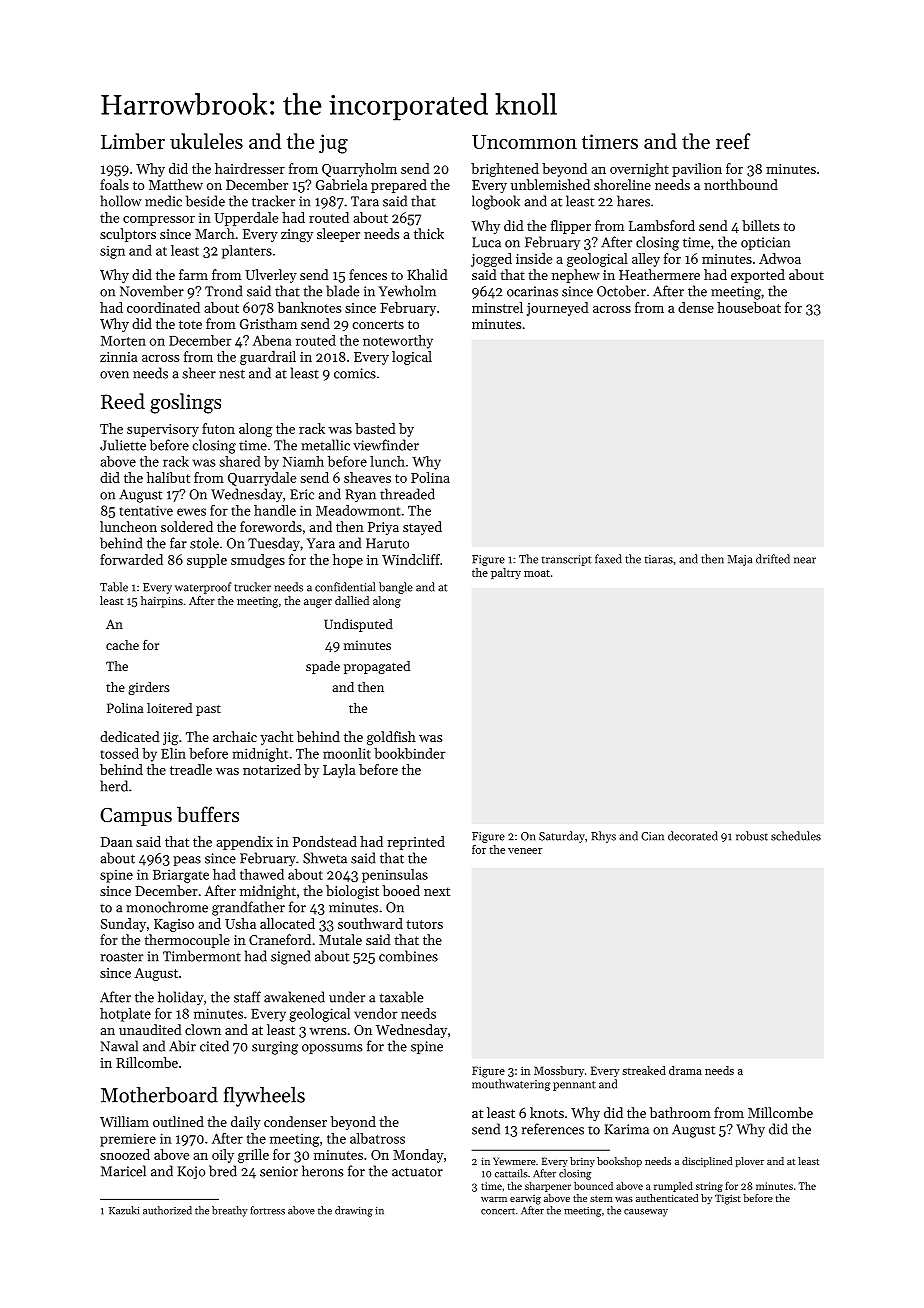  Describe the element at coordinates (424, 924) in the document. I see `tutors` at that location.
